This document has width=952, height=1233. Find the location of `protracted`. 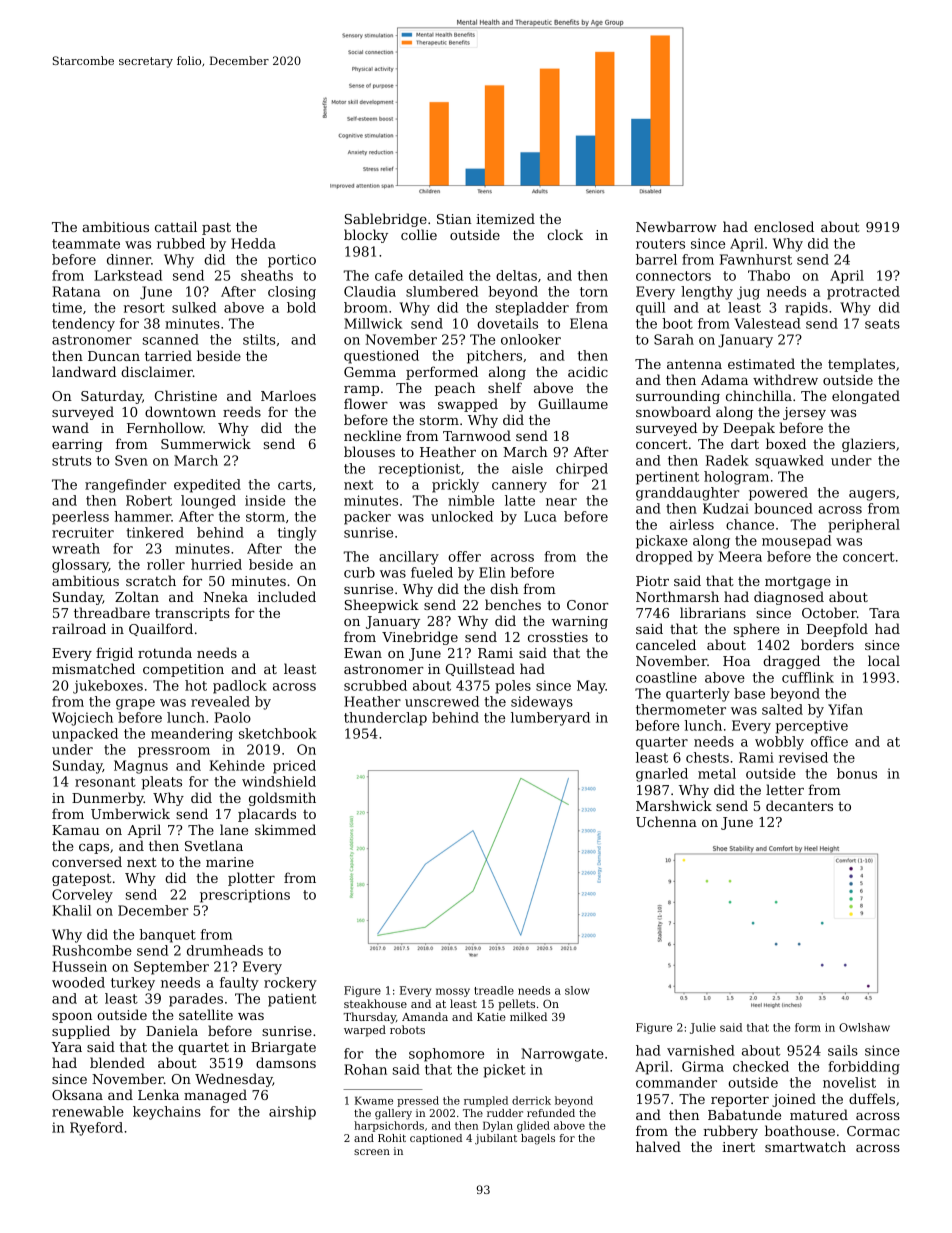

protracted is located at coordinates (863, 293).
